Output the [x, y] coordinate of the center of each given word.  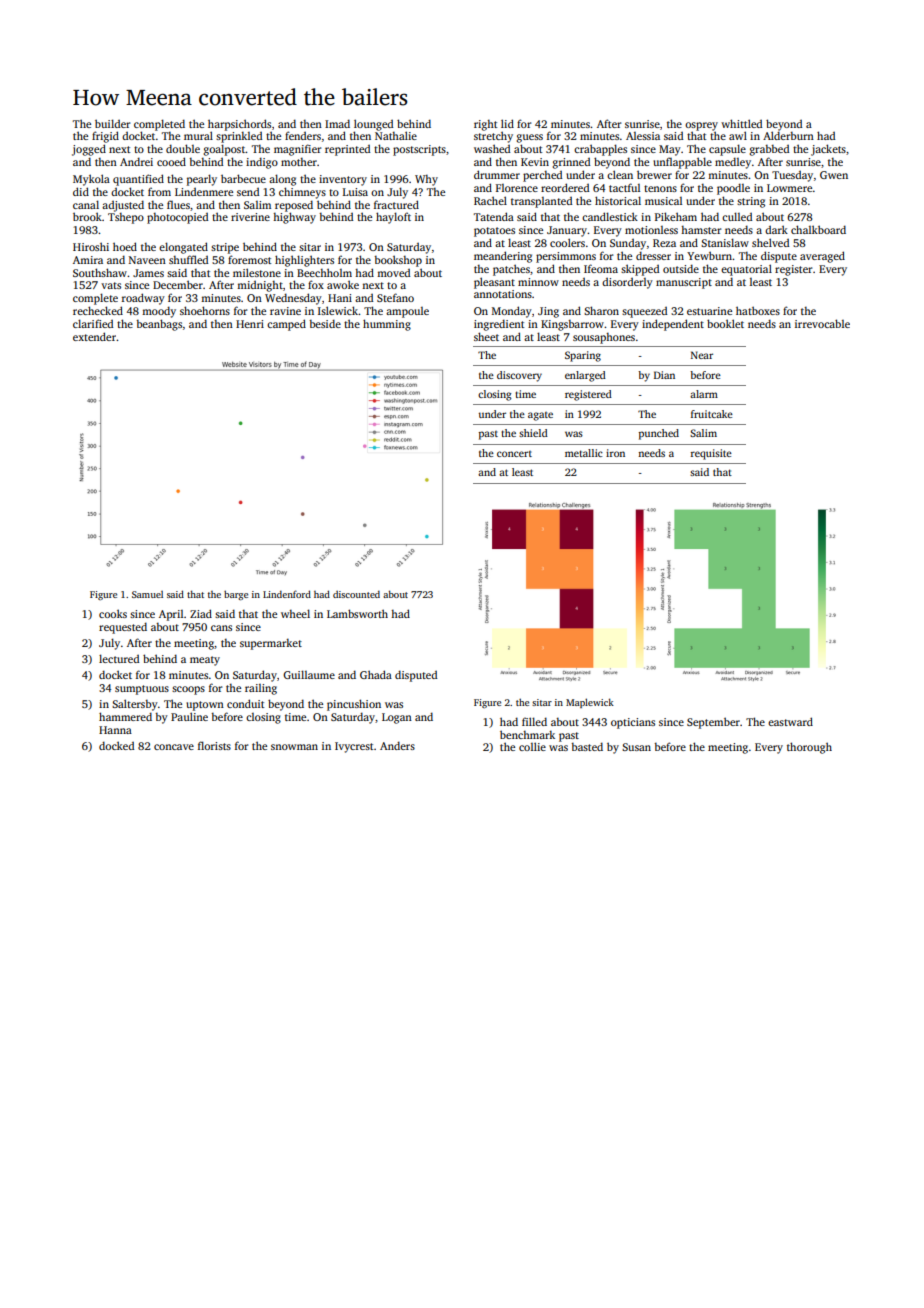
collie [532, 746]
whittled [741, 123]
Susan [636, 747]
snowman [294, 747]
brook [87, 216]
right [485, 125]
